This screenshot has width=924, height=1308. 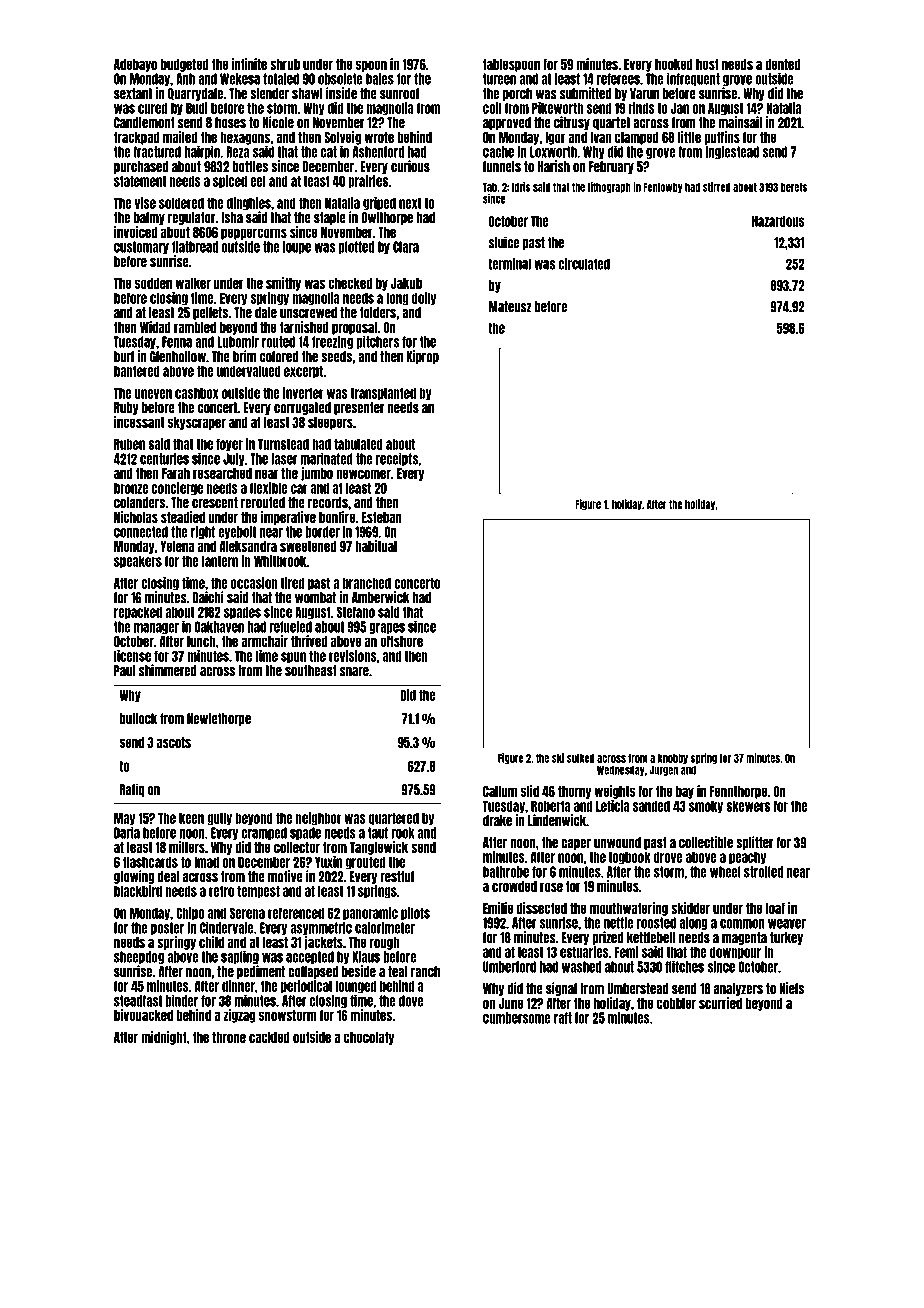 I want to click on zigzag, so click(x=239, y=1016).
